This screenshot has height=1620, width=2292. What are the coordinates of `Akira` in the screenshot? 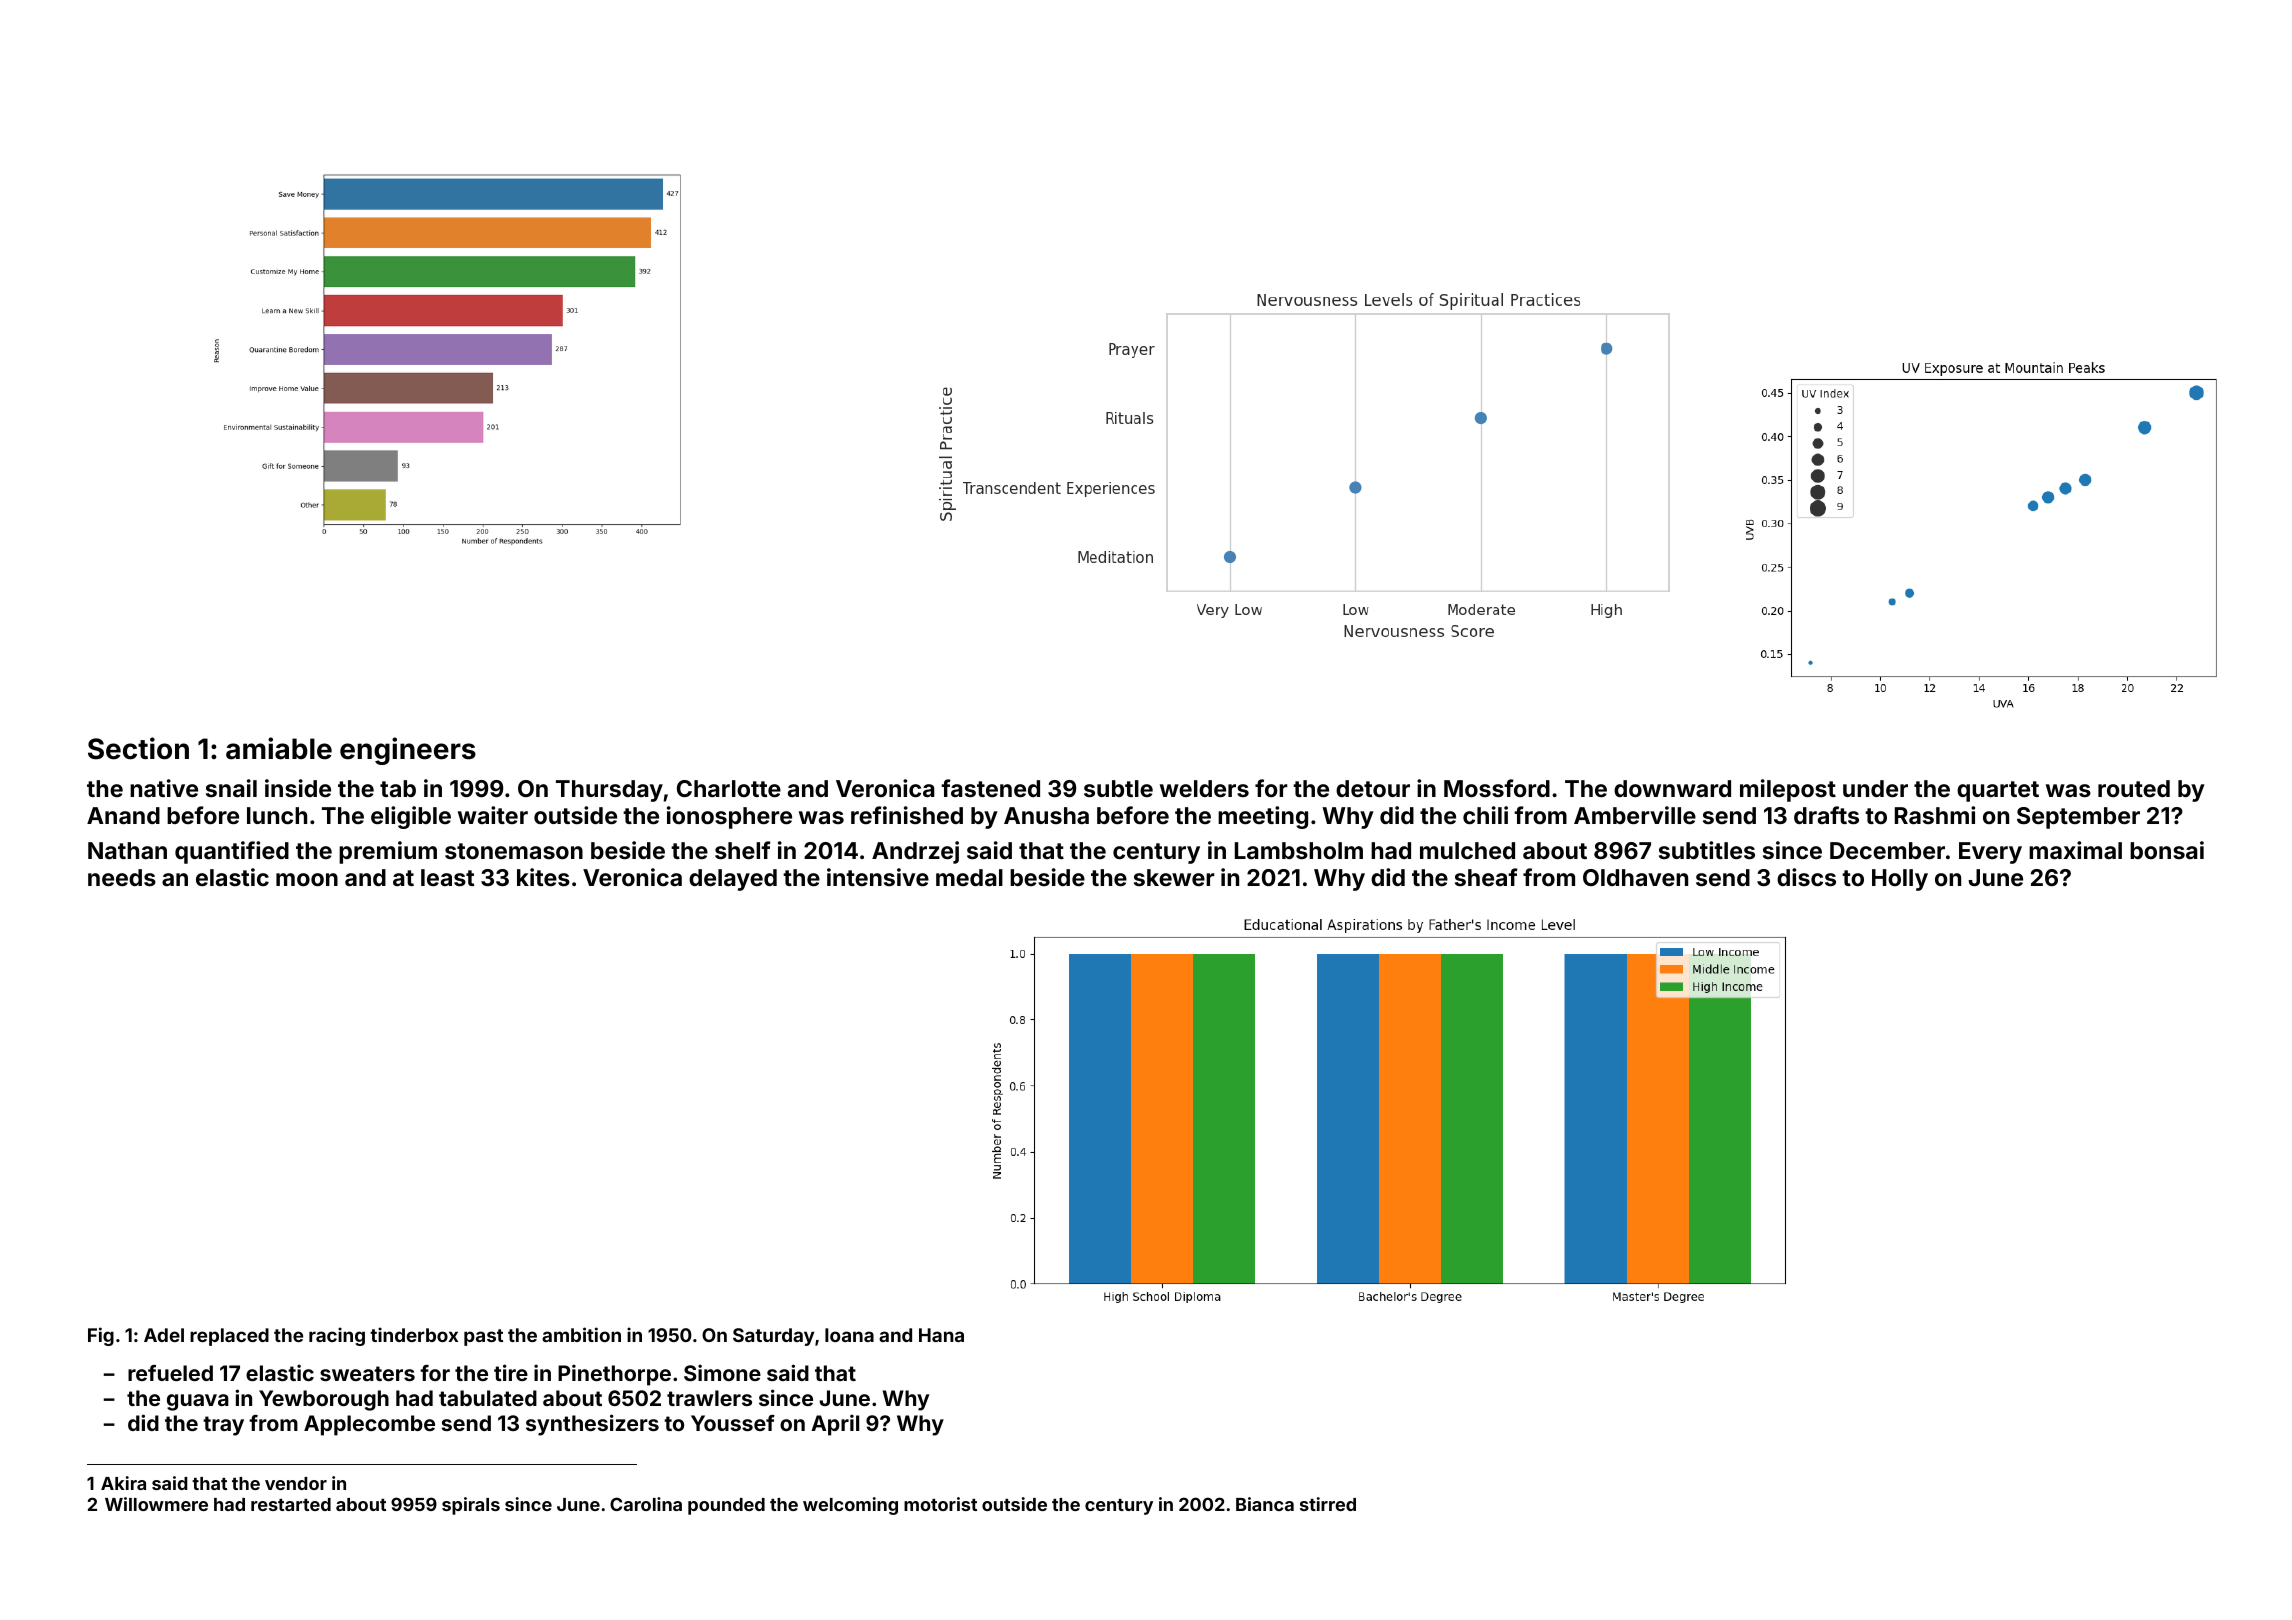 It's located at (123, 1483).
